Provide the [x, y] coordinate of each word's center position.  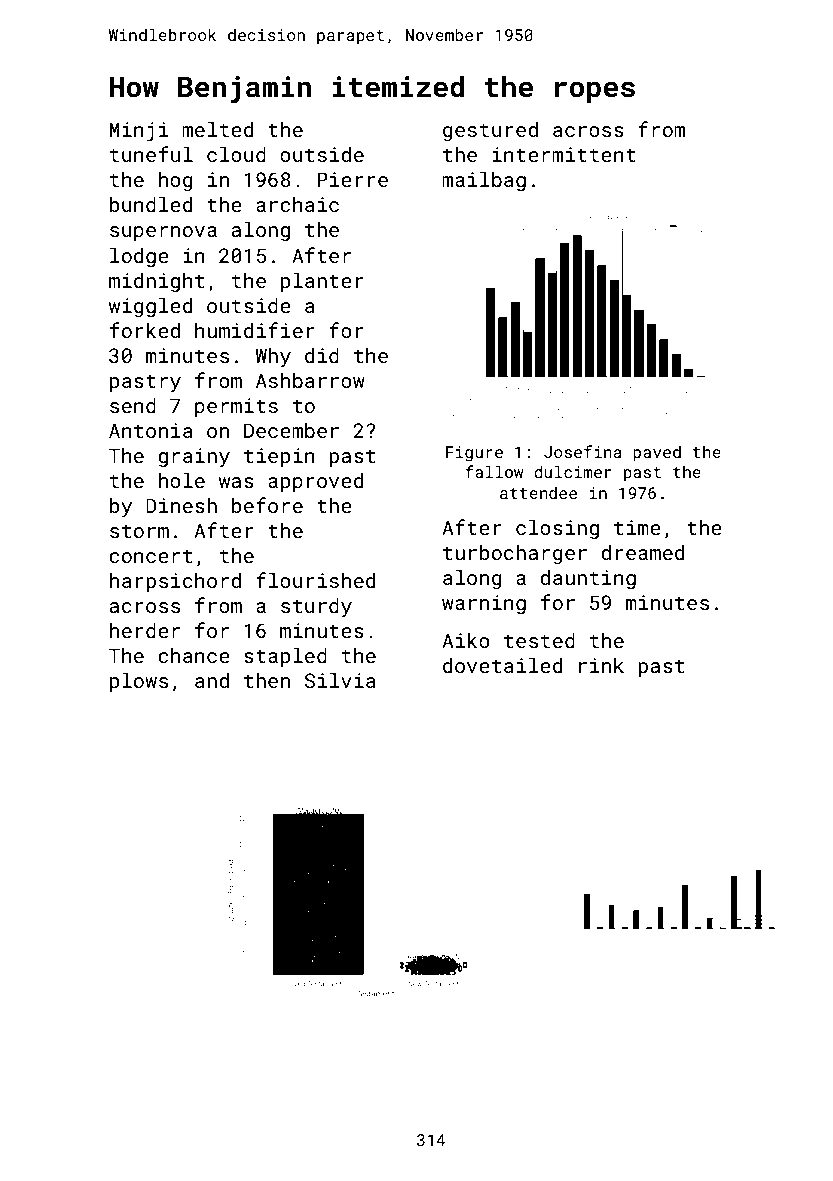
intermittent [564, 154]
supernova [163, 233]
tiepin [279, 457]
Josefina [583, 451]
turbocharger [515, 554]
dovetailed [502, 665]
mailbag [484, 181]
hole [182, 480]
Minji [139, 132]
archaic [297, 204]
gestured [490, 131]
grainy [194, 458]
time [637, 527]
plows [139, 682]
